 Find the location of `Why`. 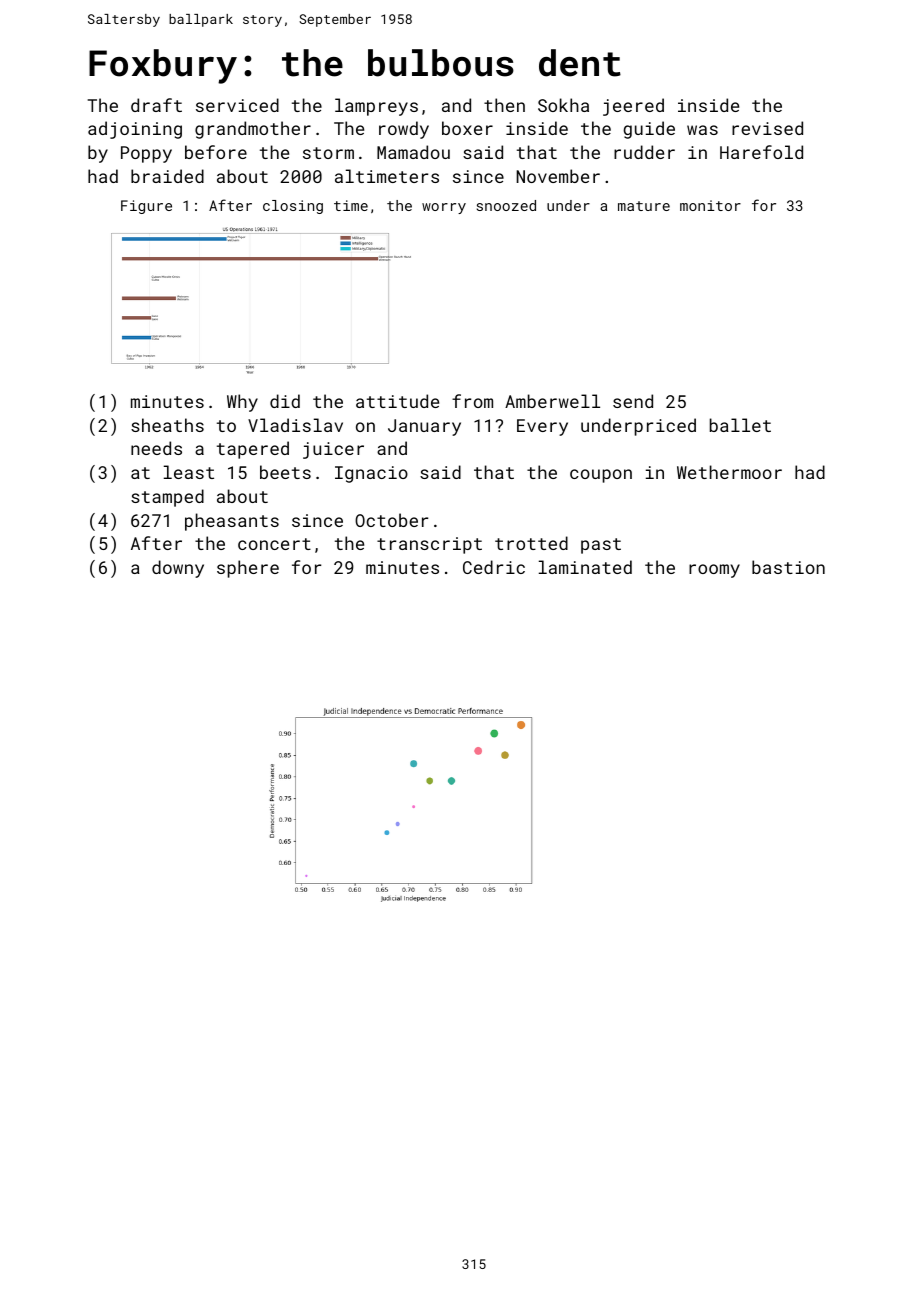

Why is located at coordinates (242, 403).
